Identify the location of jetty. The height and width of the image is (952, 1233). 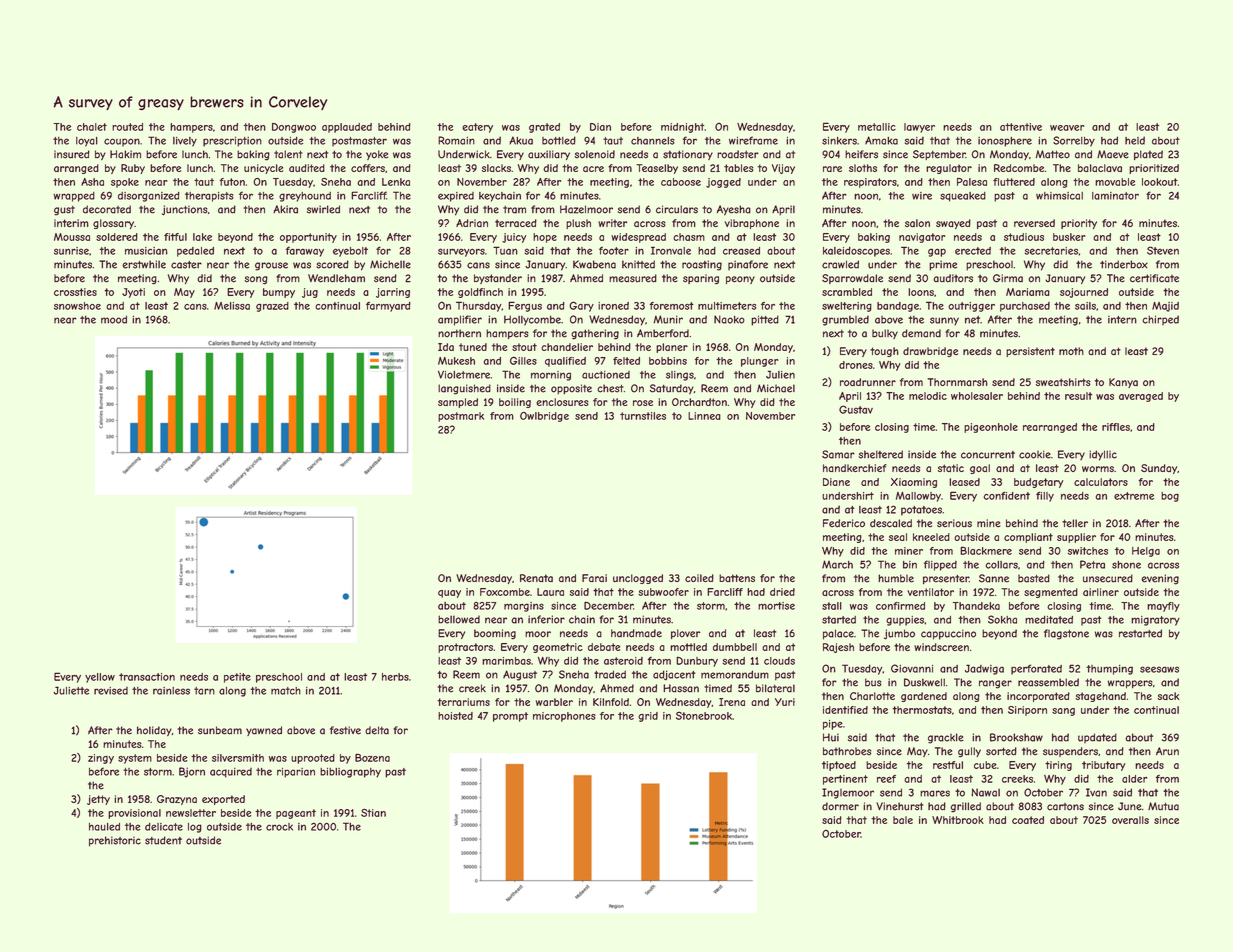
(98, 800).
